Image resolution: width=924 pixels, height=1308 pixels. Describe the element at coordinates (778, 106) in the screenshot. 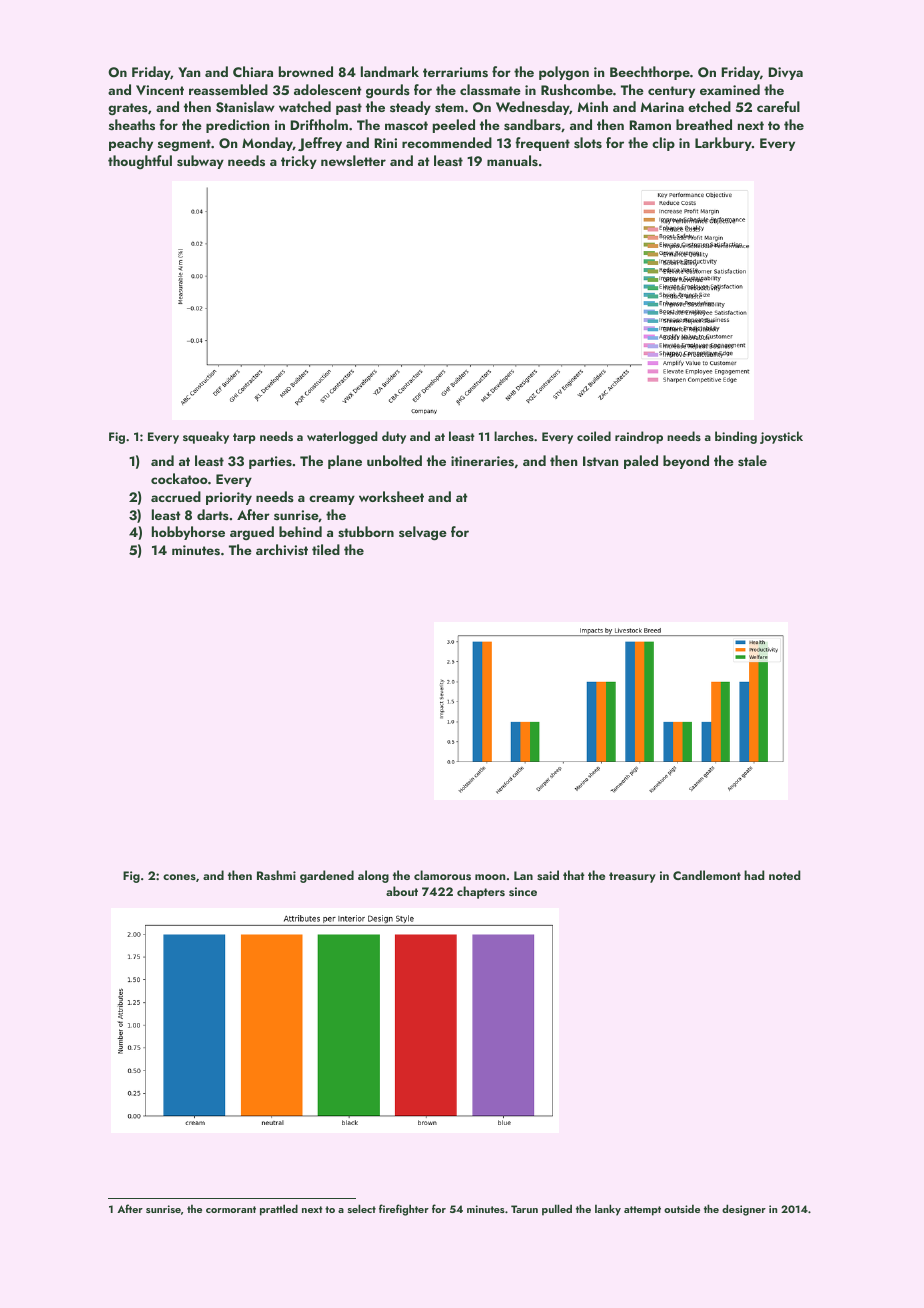

I see `careful` at that location.
